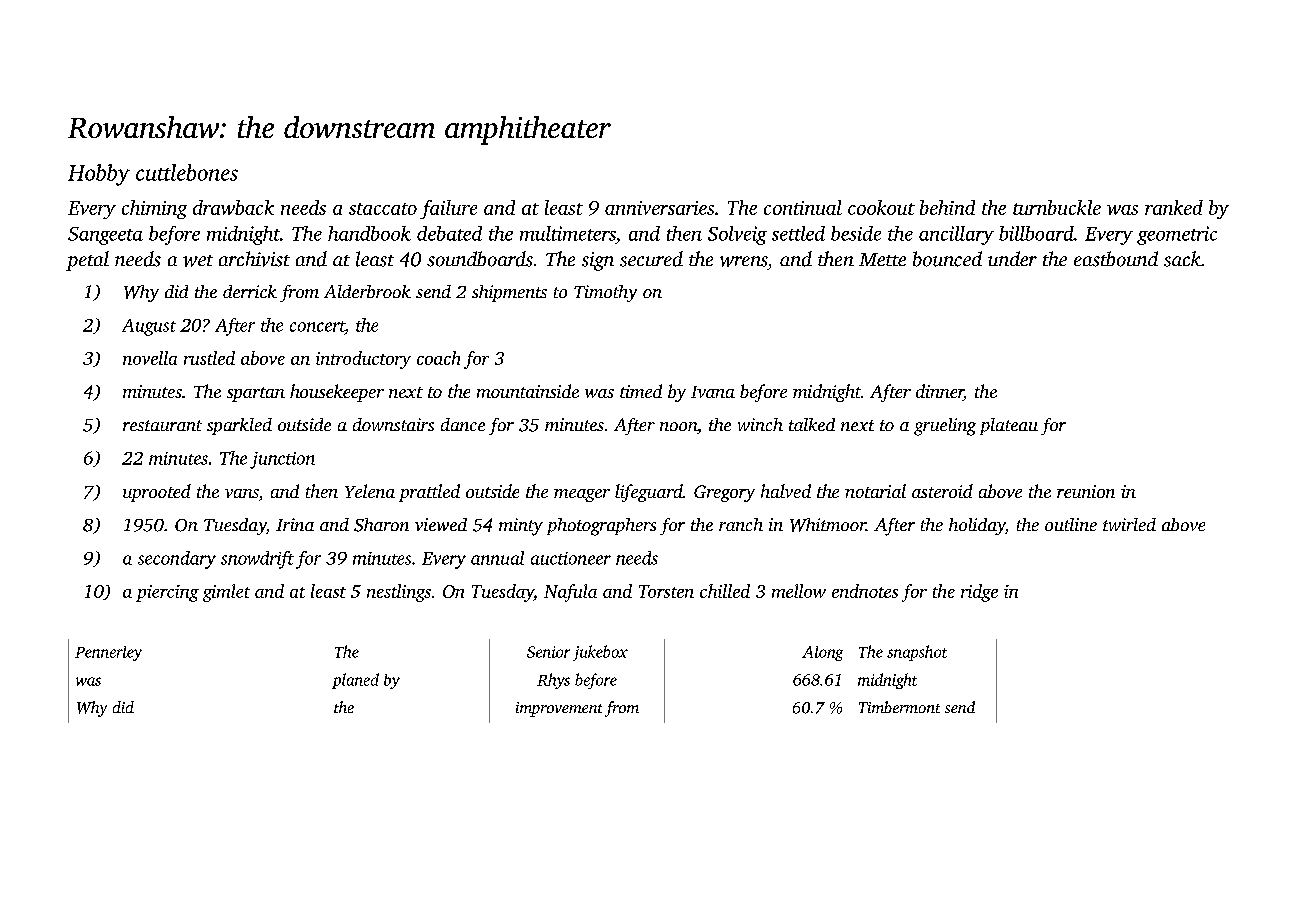  Describe the element at coordinates (979, 593) in the image. I see `ridge` at that location.
